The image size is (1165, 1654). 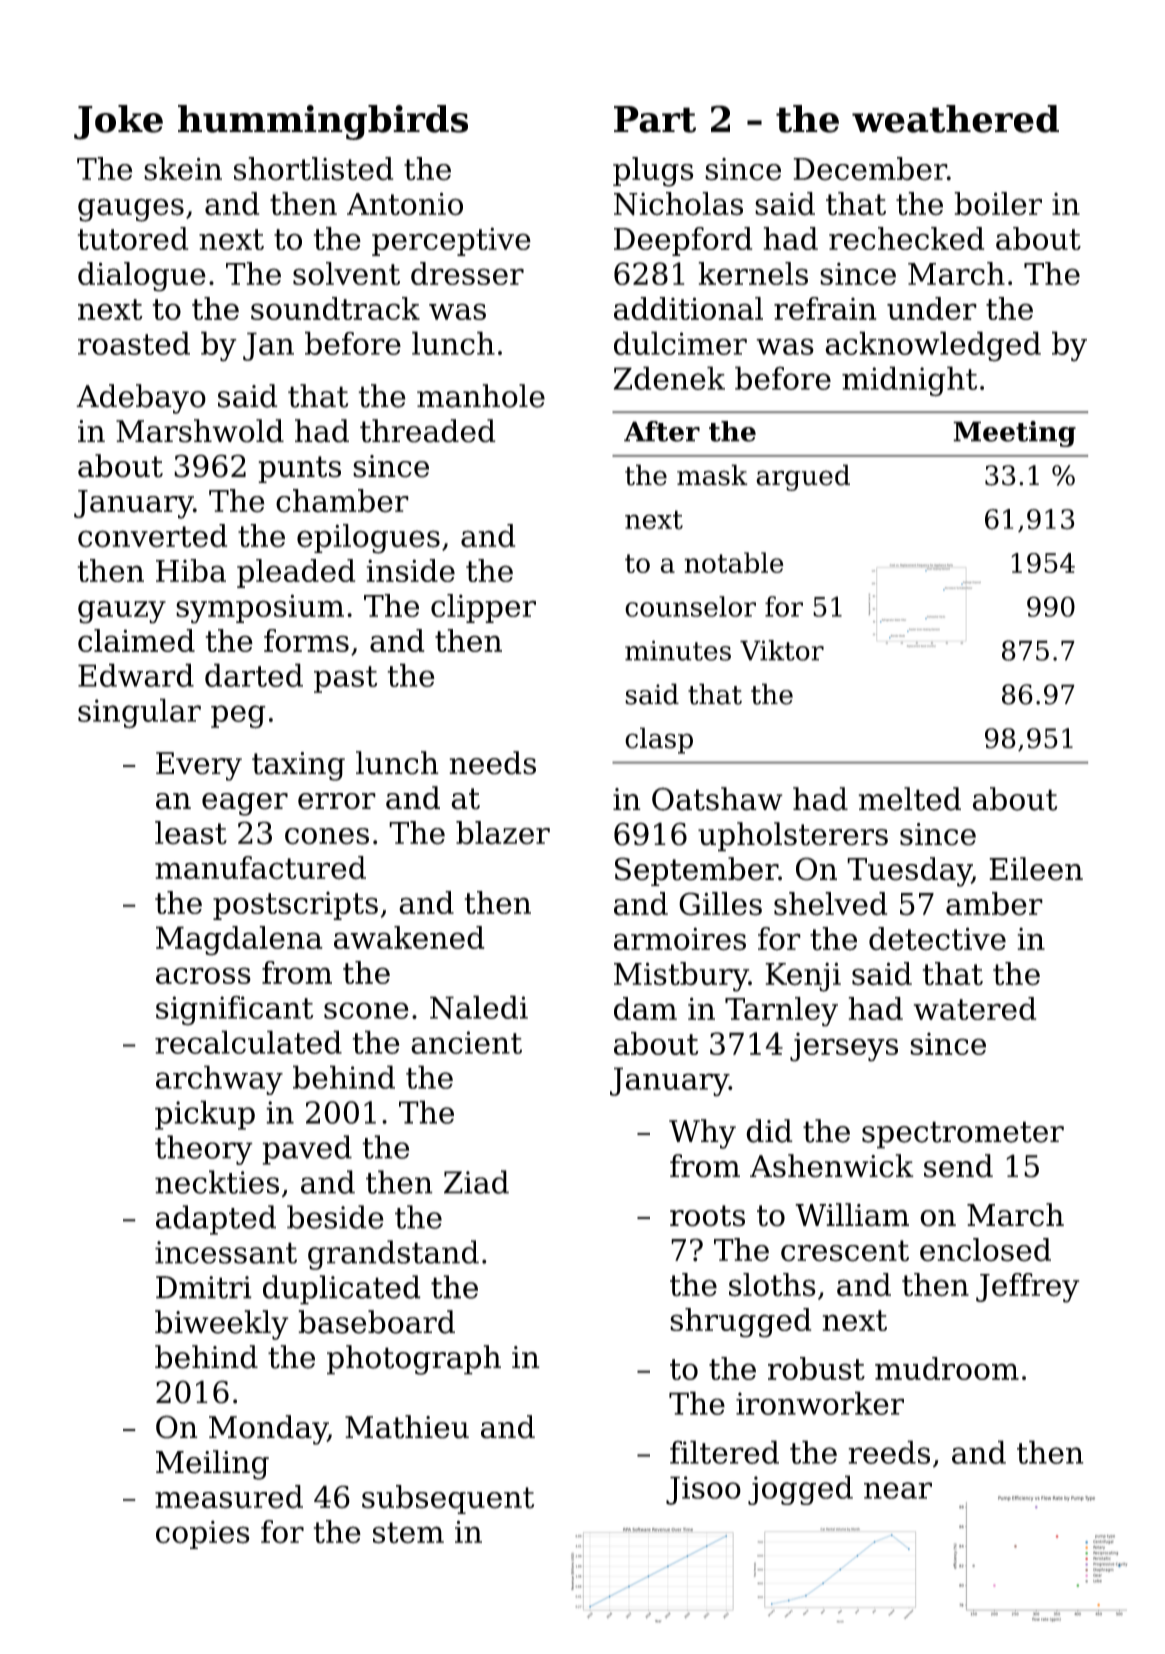 I want to click on copies, so click(x=203, y=1535).
